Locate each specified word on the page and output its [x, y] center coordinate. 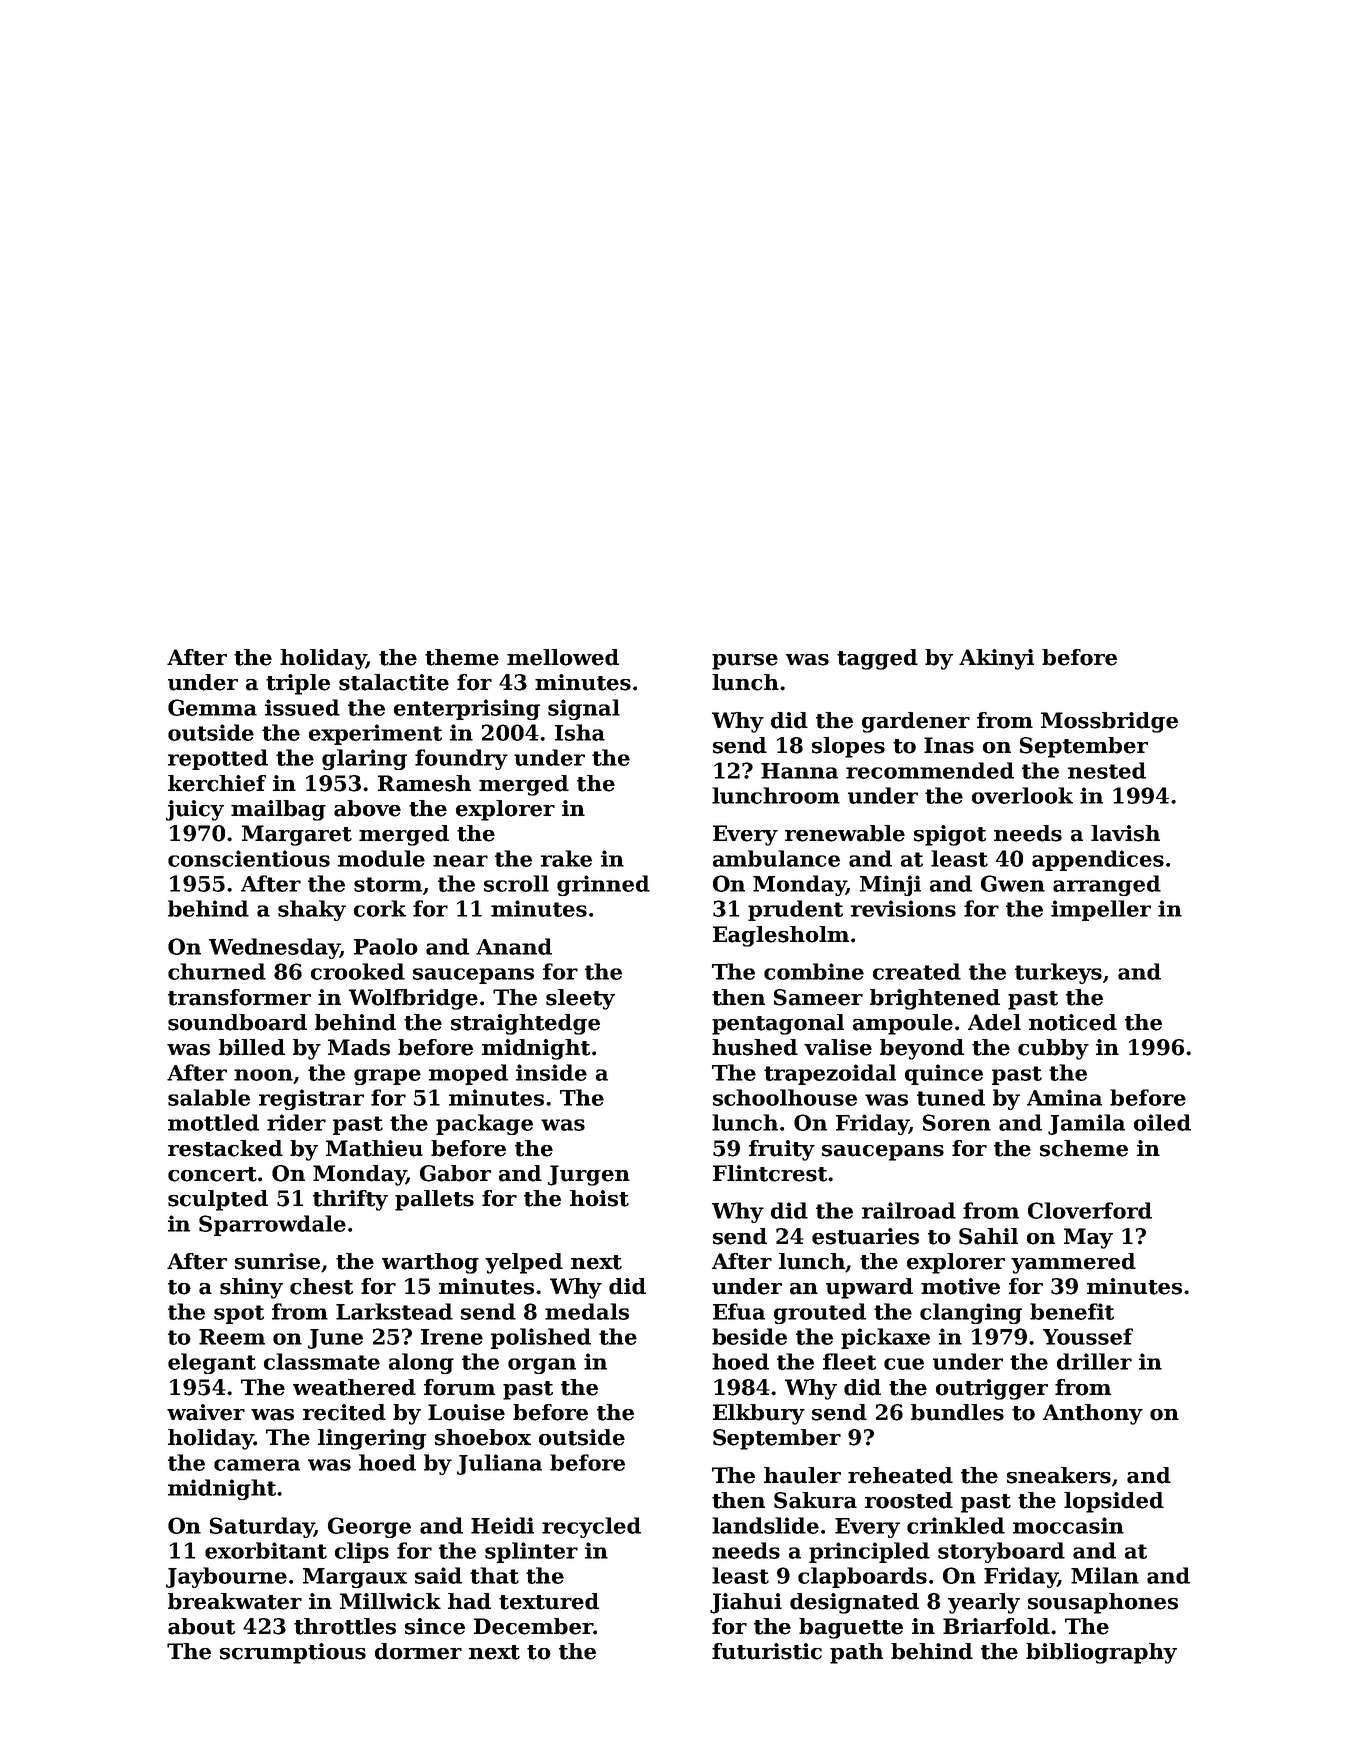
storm [388, 884]
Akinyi [996, 659]
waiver [206, 1412]
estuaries [865, 1236]
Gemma [212, 707]
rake [566, 858]
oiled [1162, 1122]
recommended [930, 770]
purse [745, 662]
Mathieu [374, 1148]
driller [1094, 1361]
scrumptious [293, 1653]
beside [749, 1336]
